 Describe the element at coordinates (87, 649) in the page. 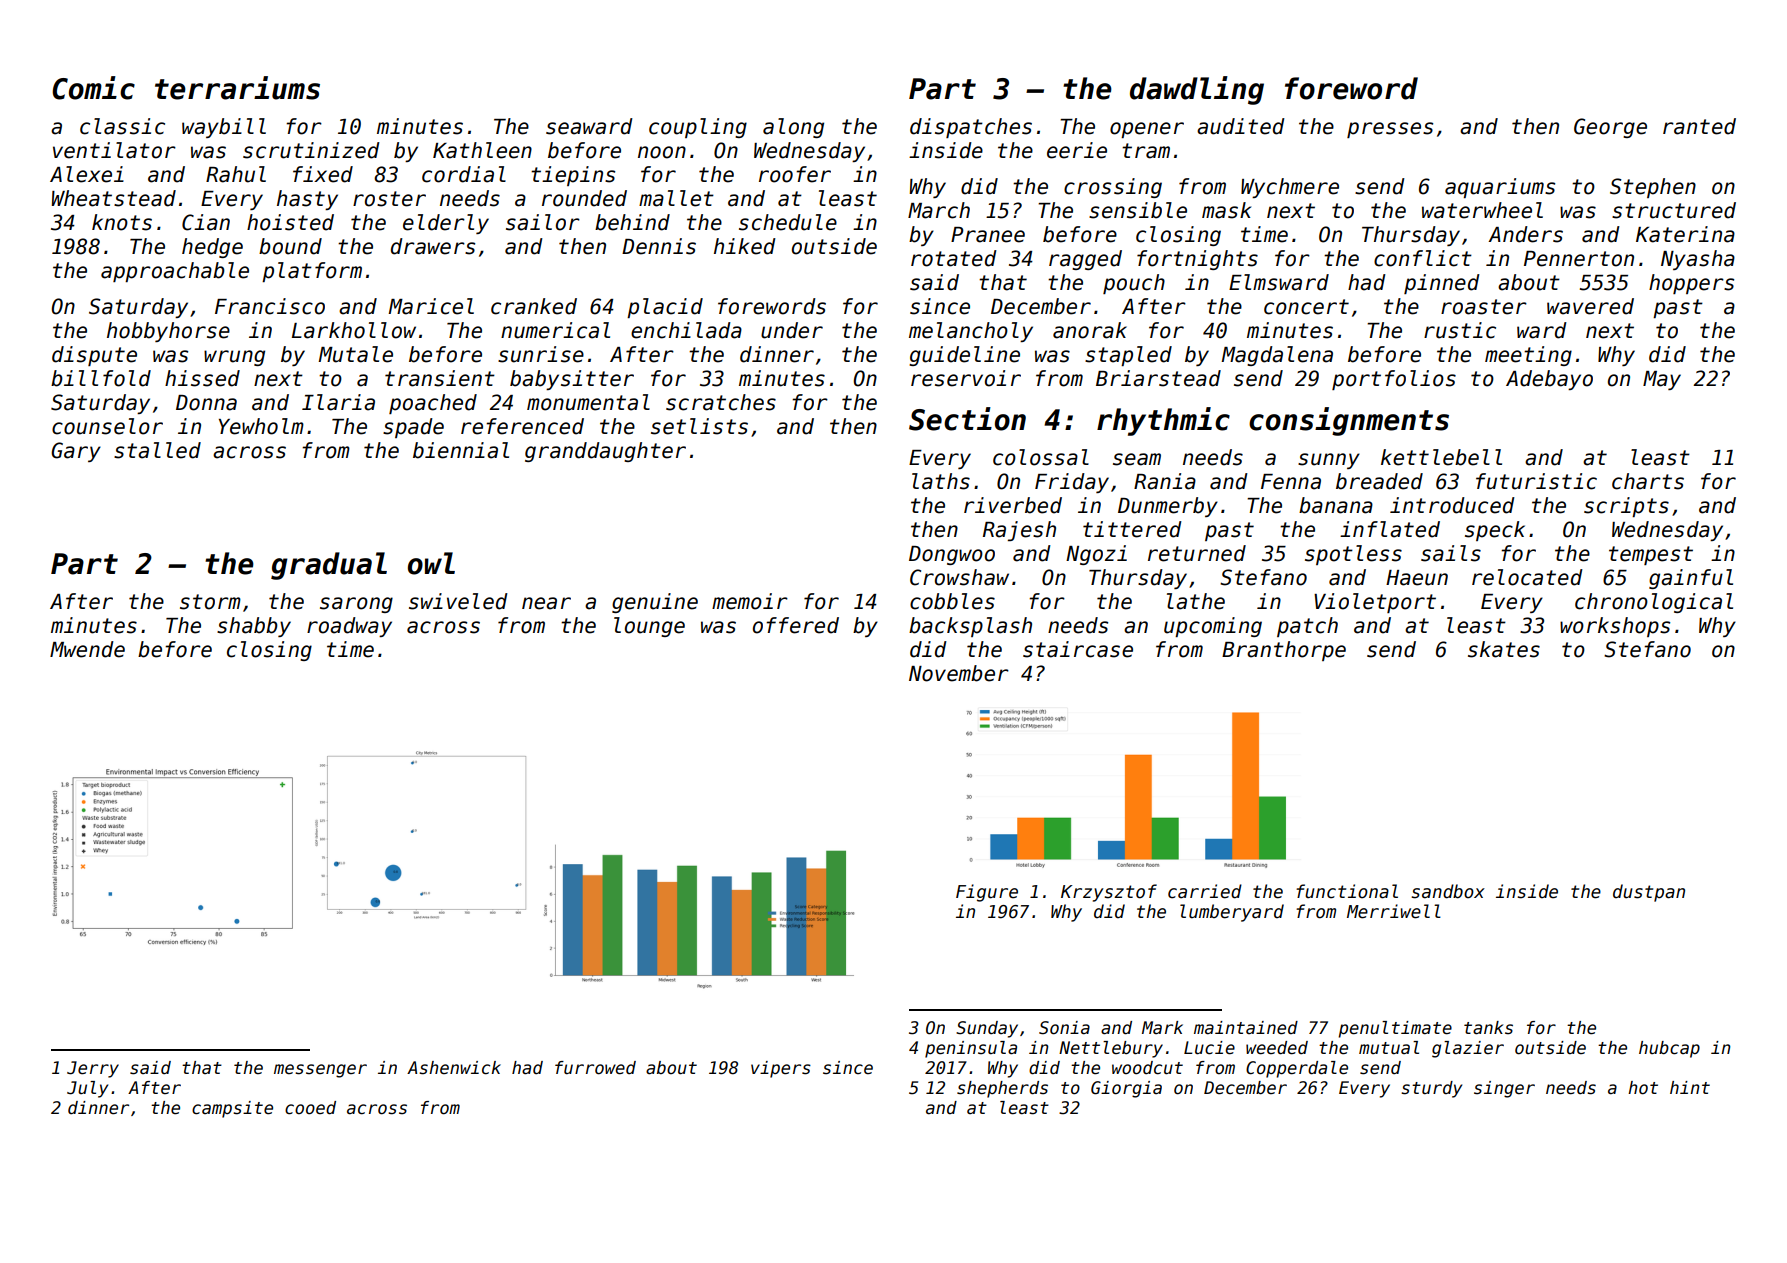

I see `Mwende` at that location.
